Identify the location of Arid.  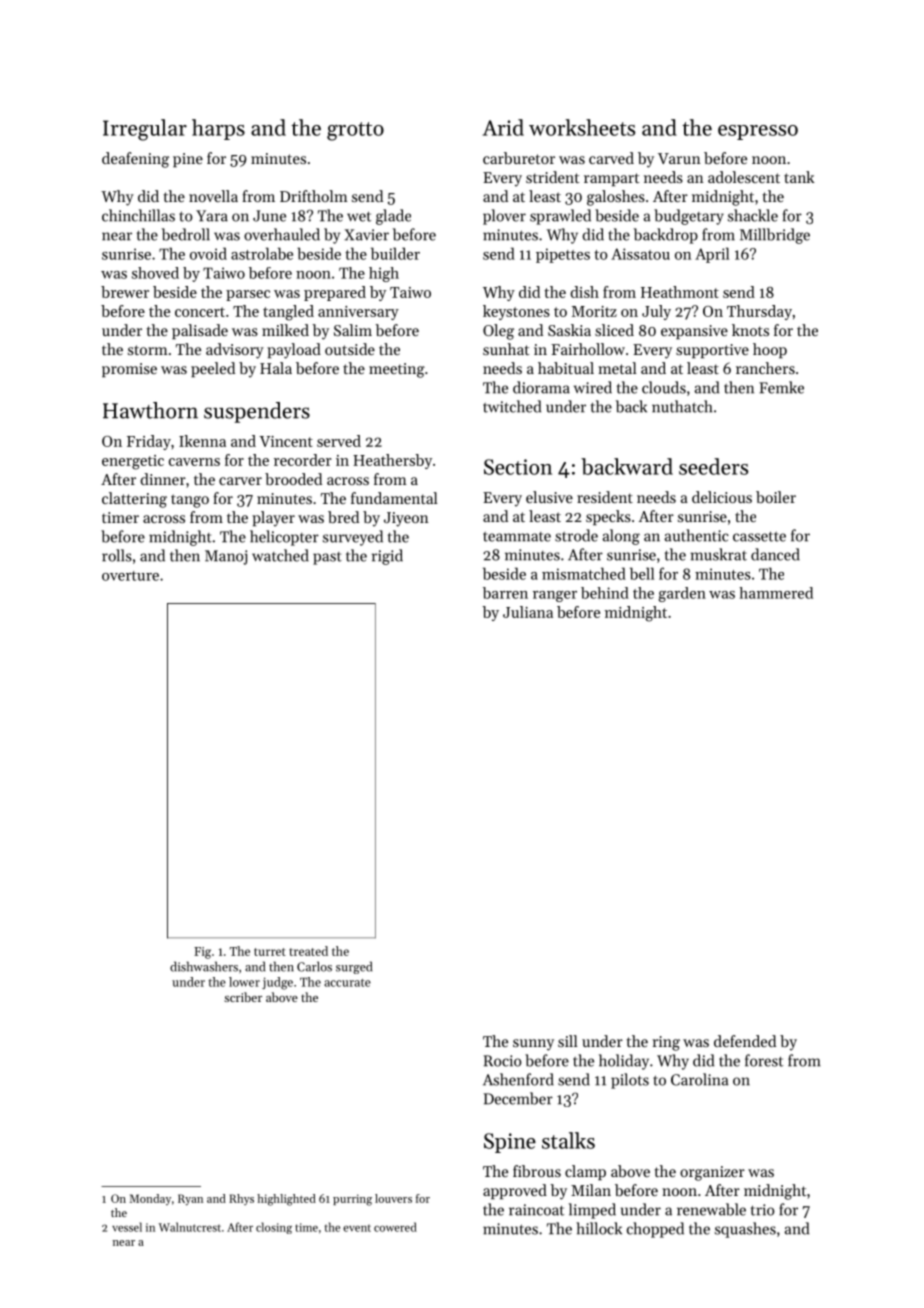
(503, 127).
